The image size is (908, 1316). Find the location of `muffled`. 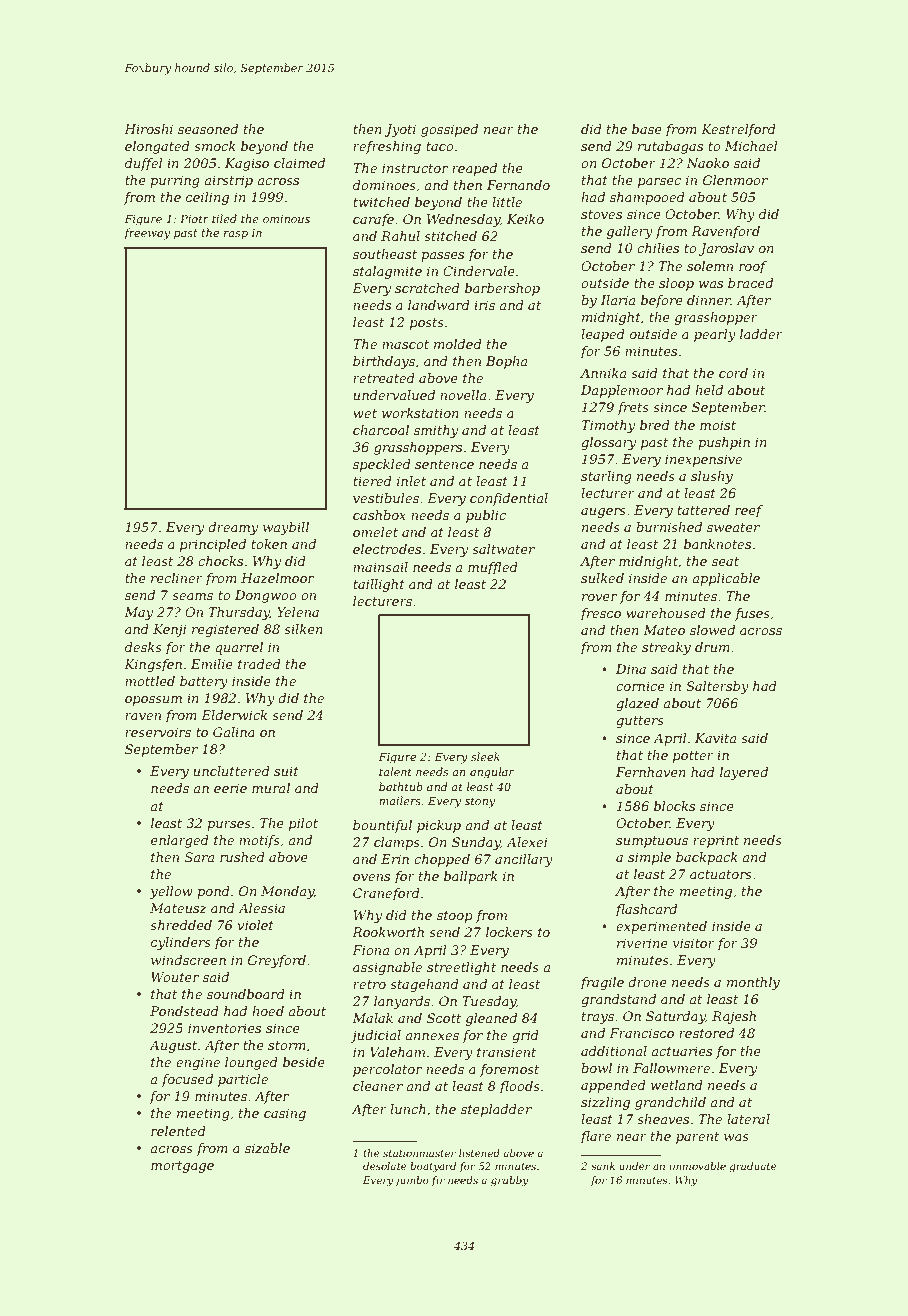

muffled is located at coordinates (493, 568).
